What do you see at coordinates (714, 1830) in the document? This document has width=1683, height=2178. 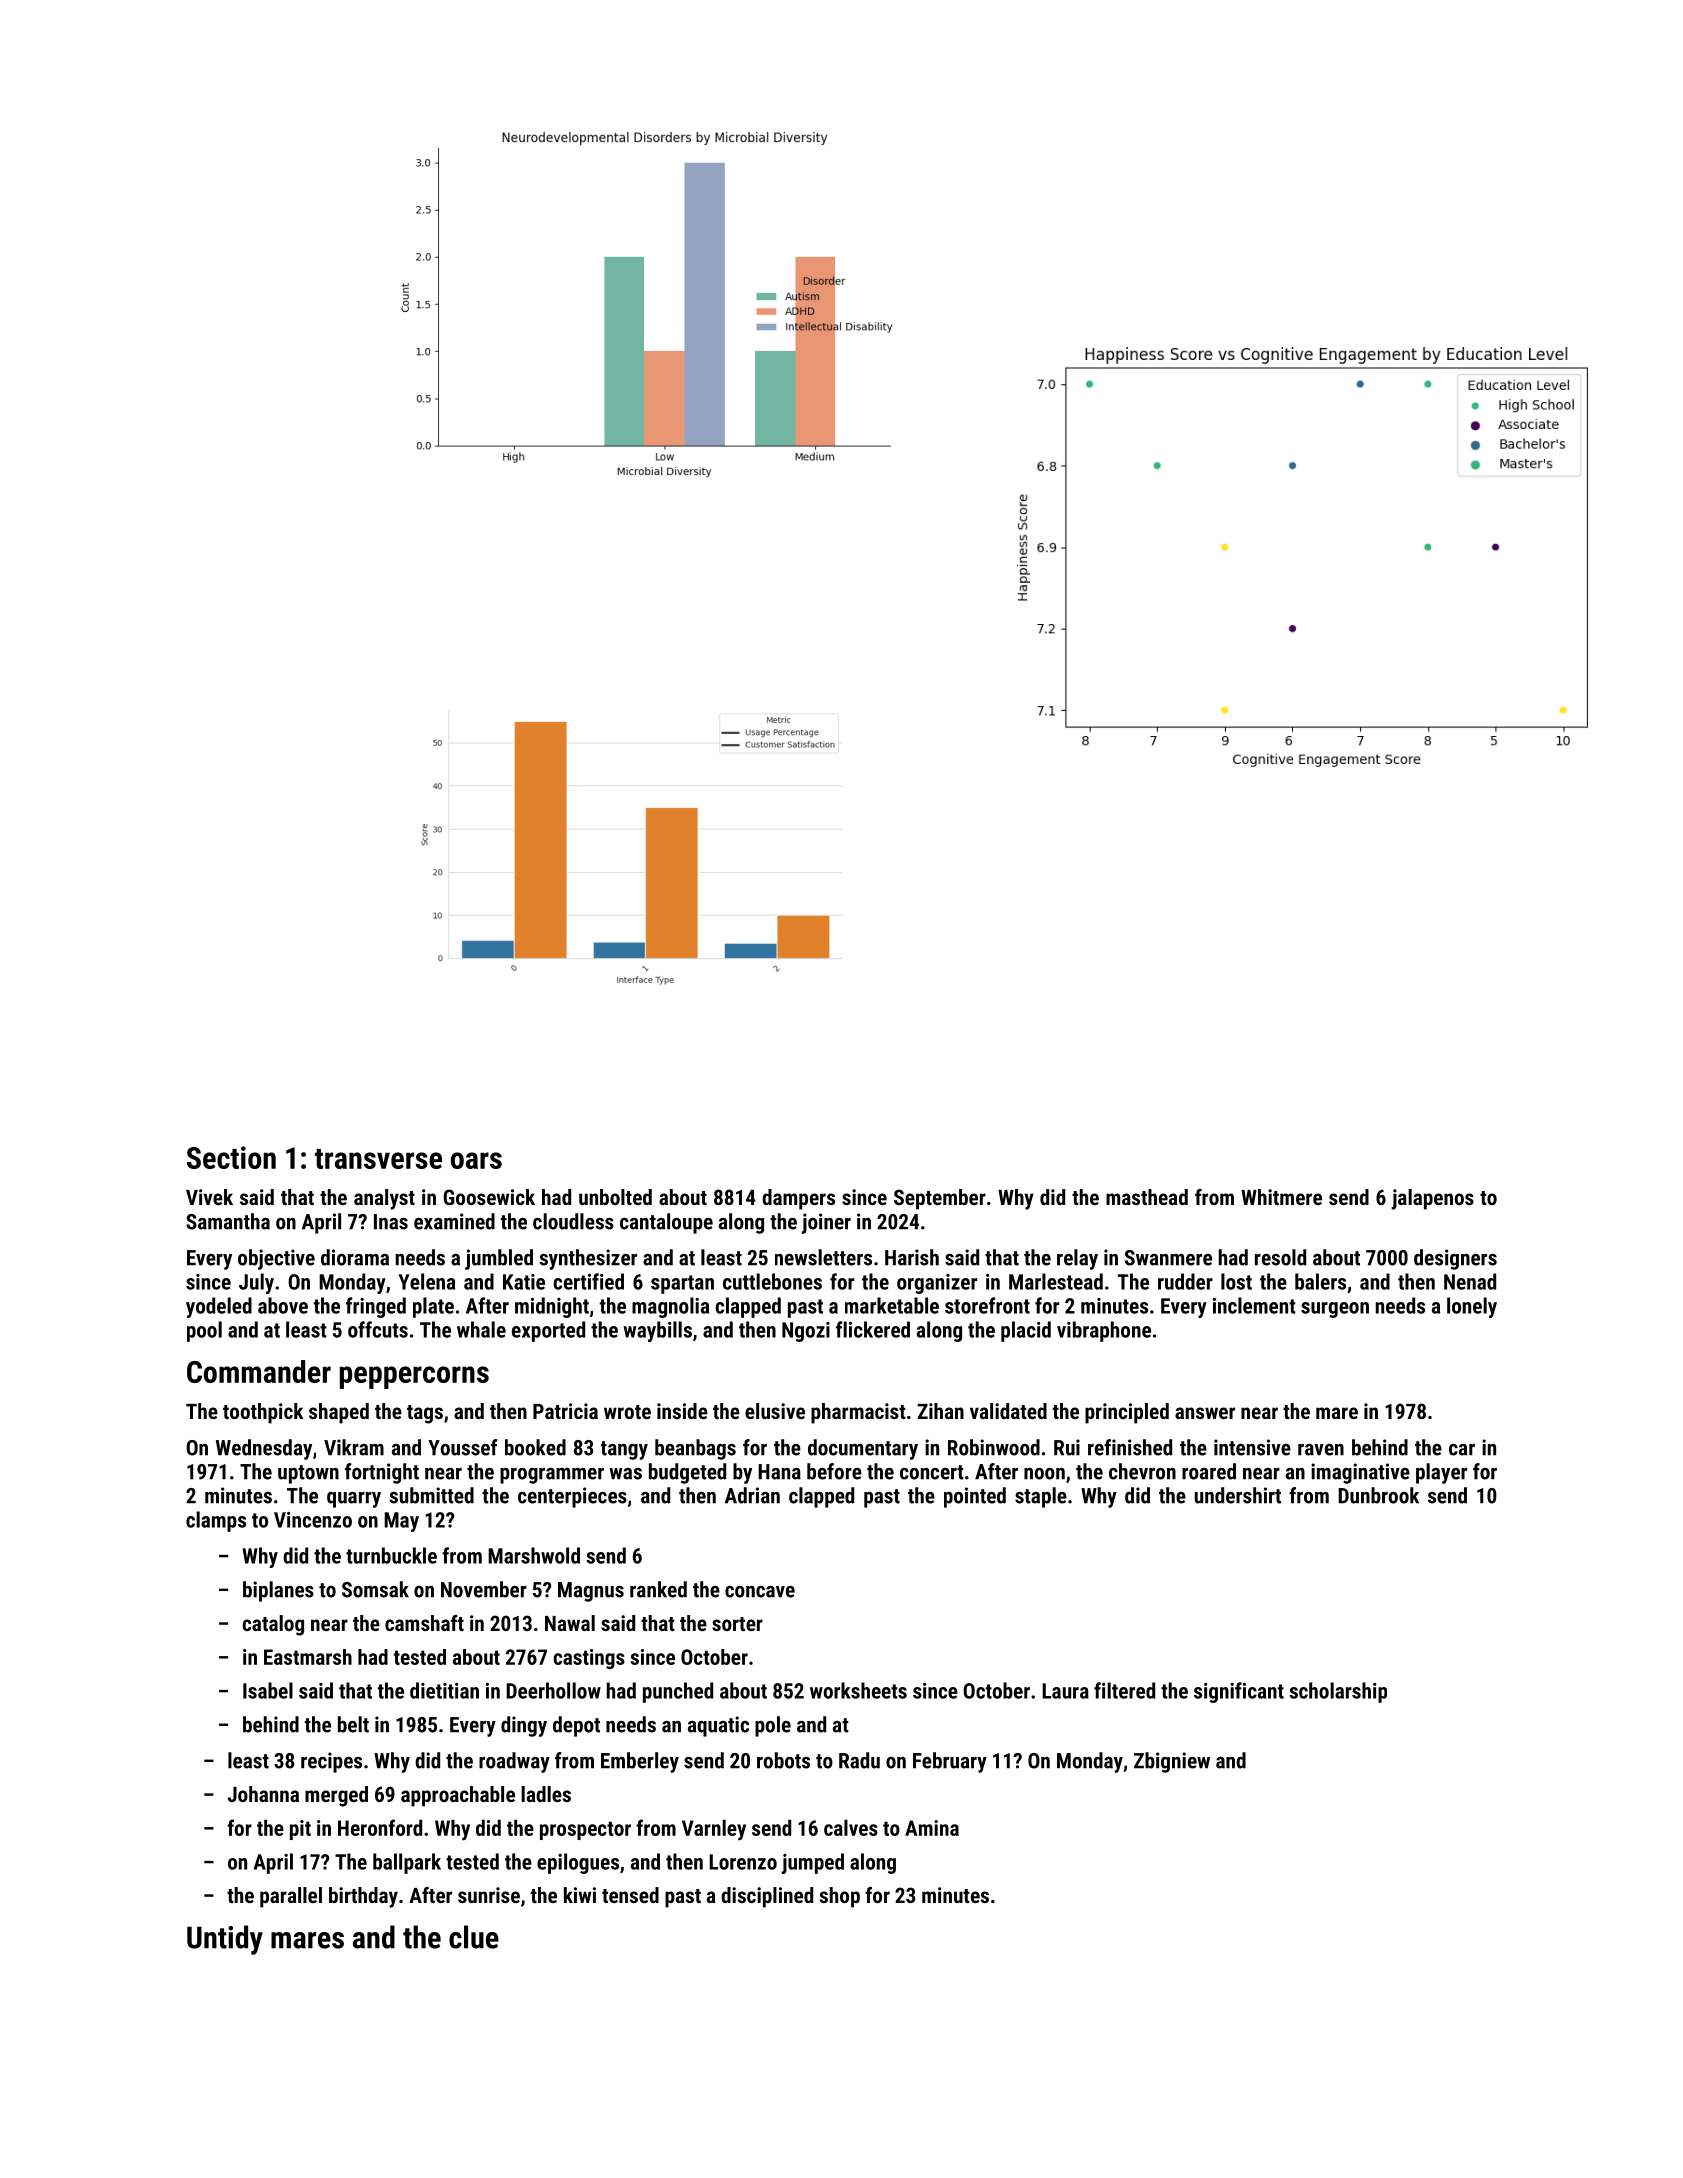 I see `Varnley` at bounding box center [714, 1830].
